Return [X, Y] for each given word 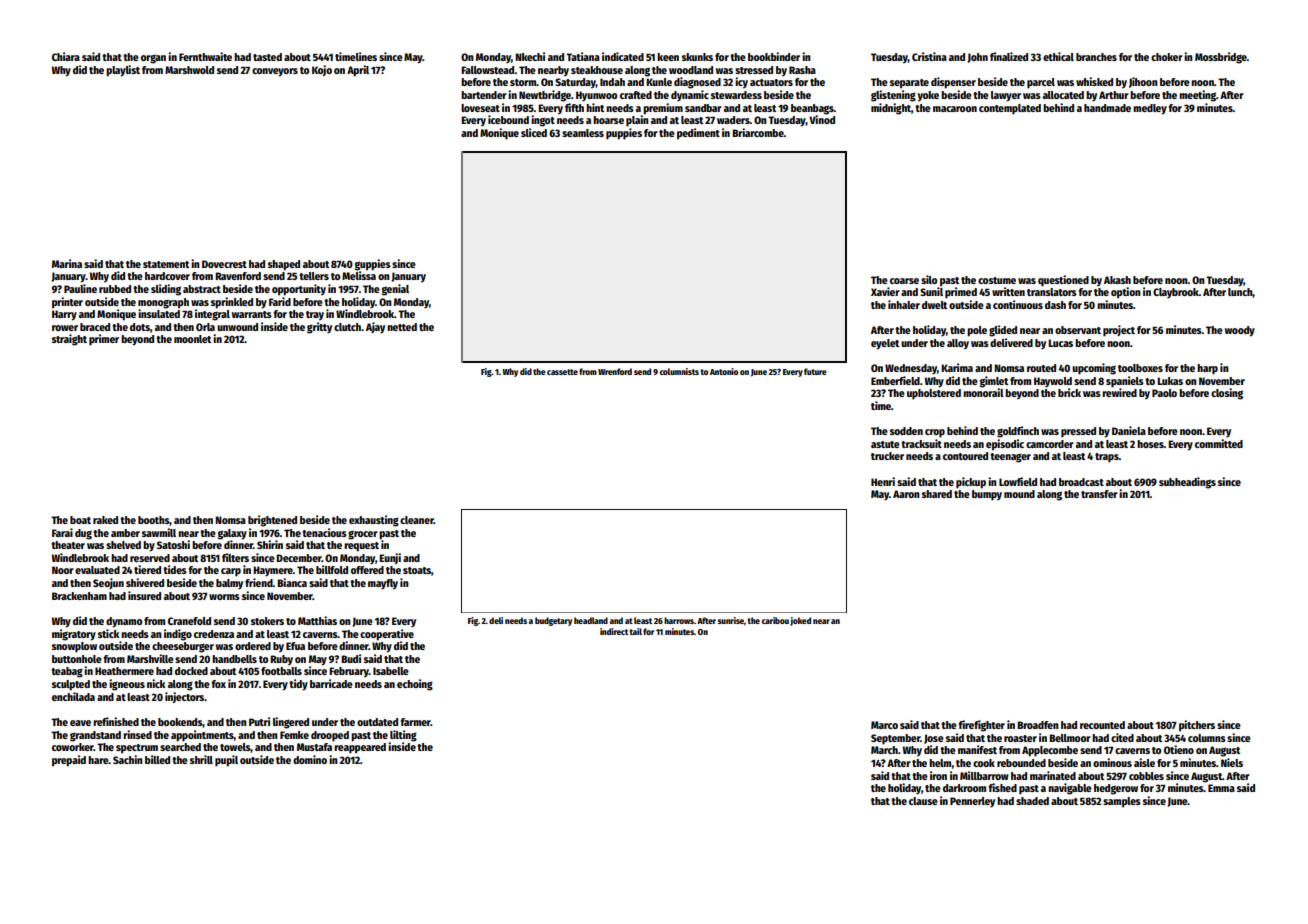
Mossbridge [1221, 58]
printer [67, 303]
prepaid [69, 761]
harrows [679, 620]
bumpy [987, 495]
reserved [150, 558]
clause [923, 801]
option [1126, 293]
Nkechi [530, 56]
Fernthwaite [205, 56]
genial [395, 290]
